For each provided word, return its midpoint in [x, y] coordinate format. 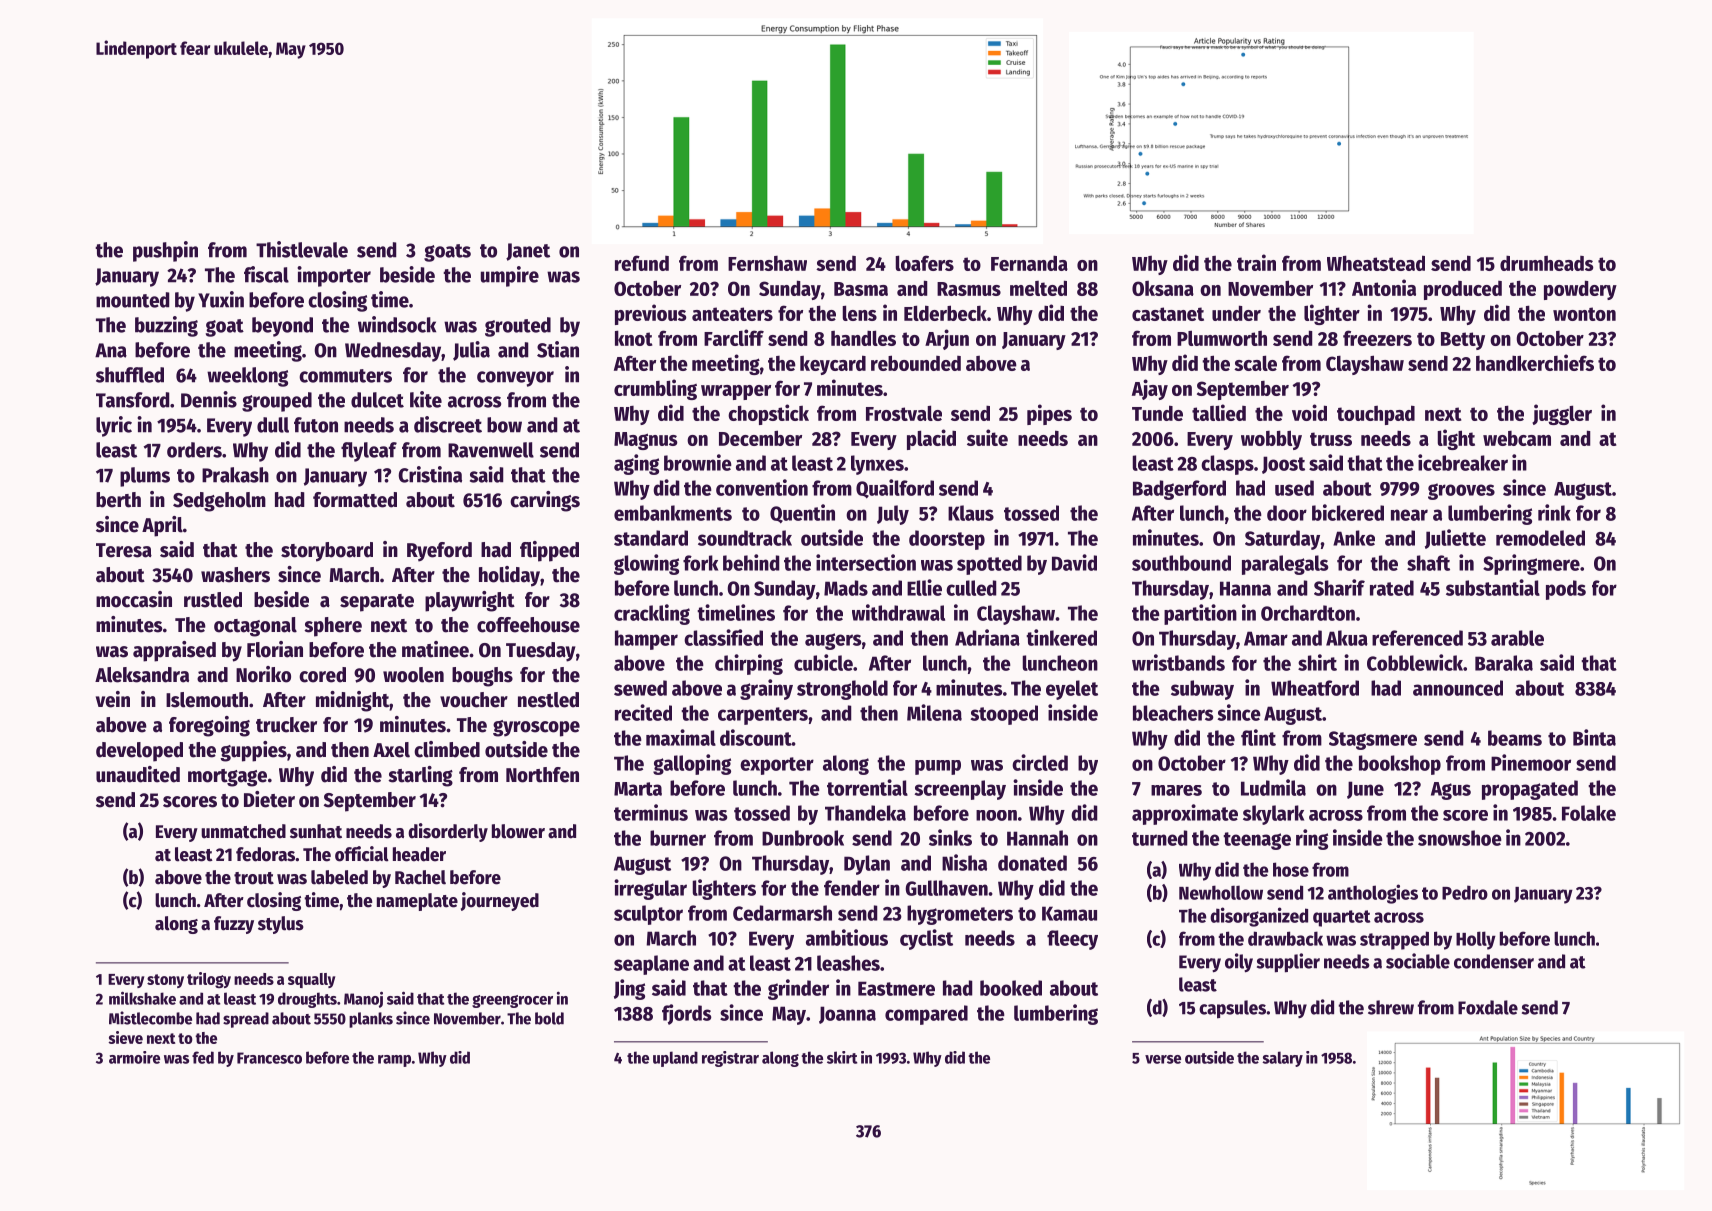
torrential [867, 787]
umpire [510, 276]
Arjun [947, 339]
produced [1463, 290]
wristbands [1178, 662]
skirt [842, 1057]
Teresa [124, 550]
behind [751, 562]
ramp [394, 1061]
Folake [1589, 813]
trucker [286, 725]
